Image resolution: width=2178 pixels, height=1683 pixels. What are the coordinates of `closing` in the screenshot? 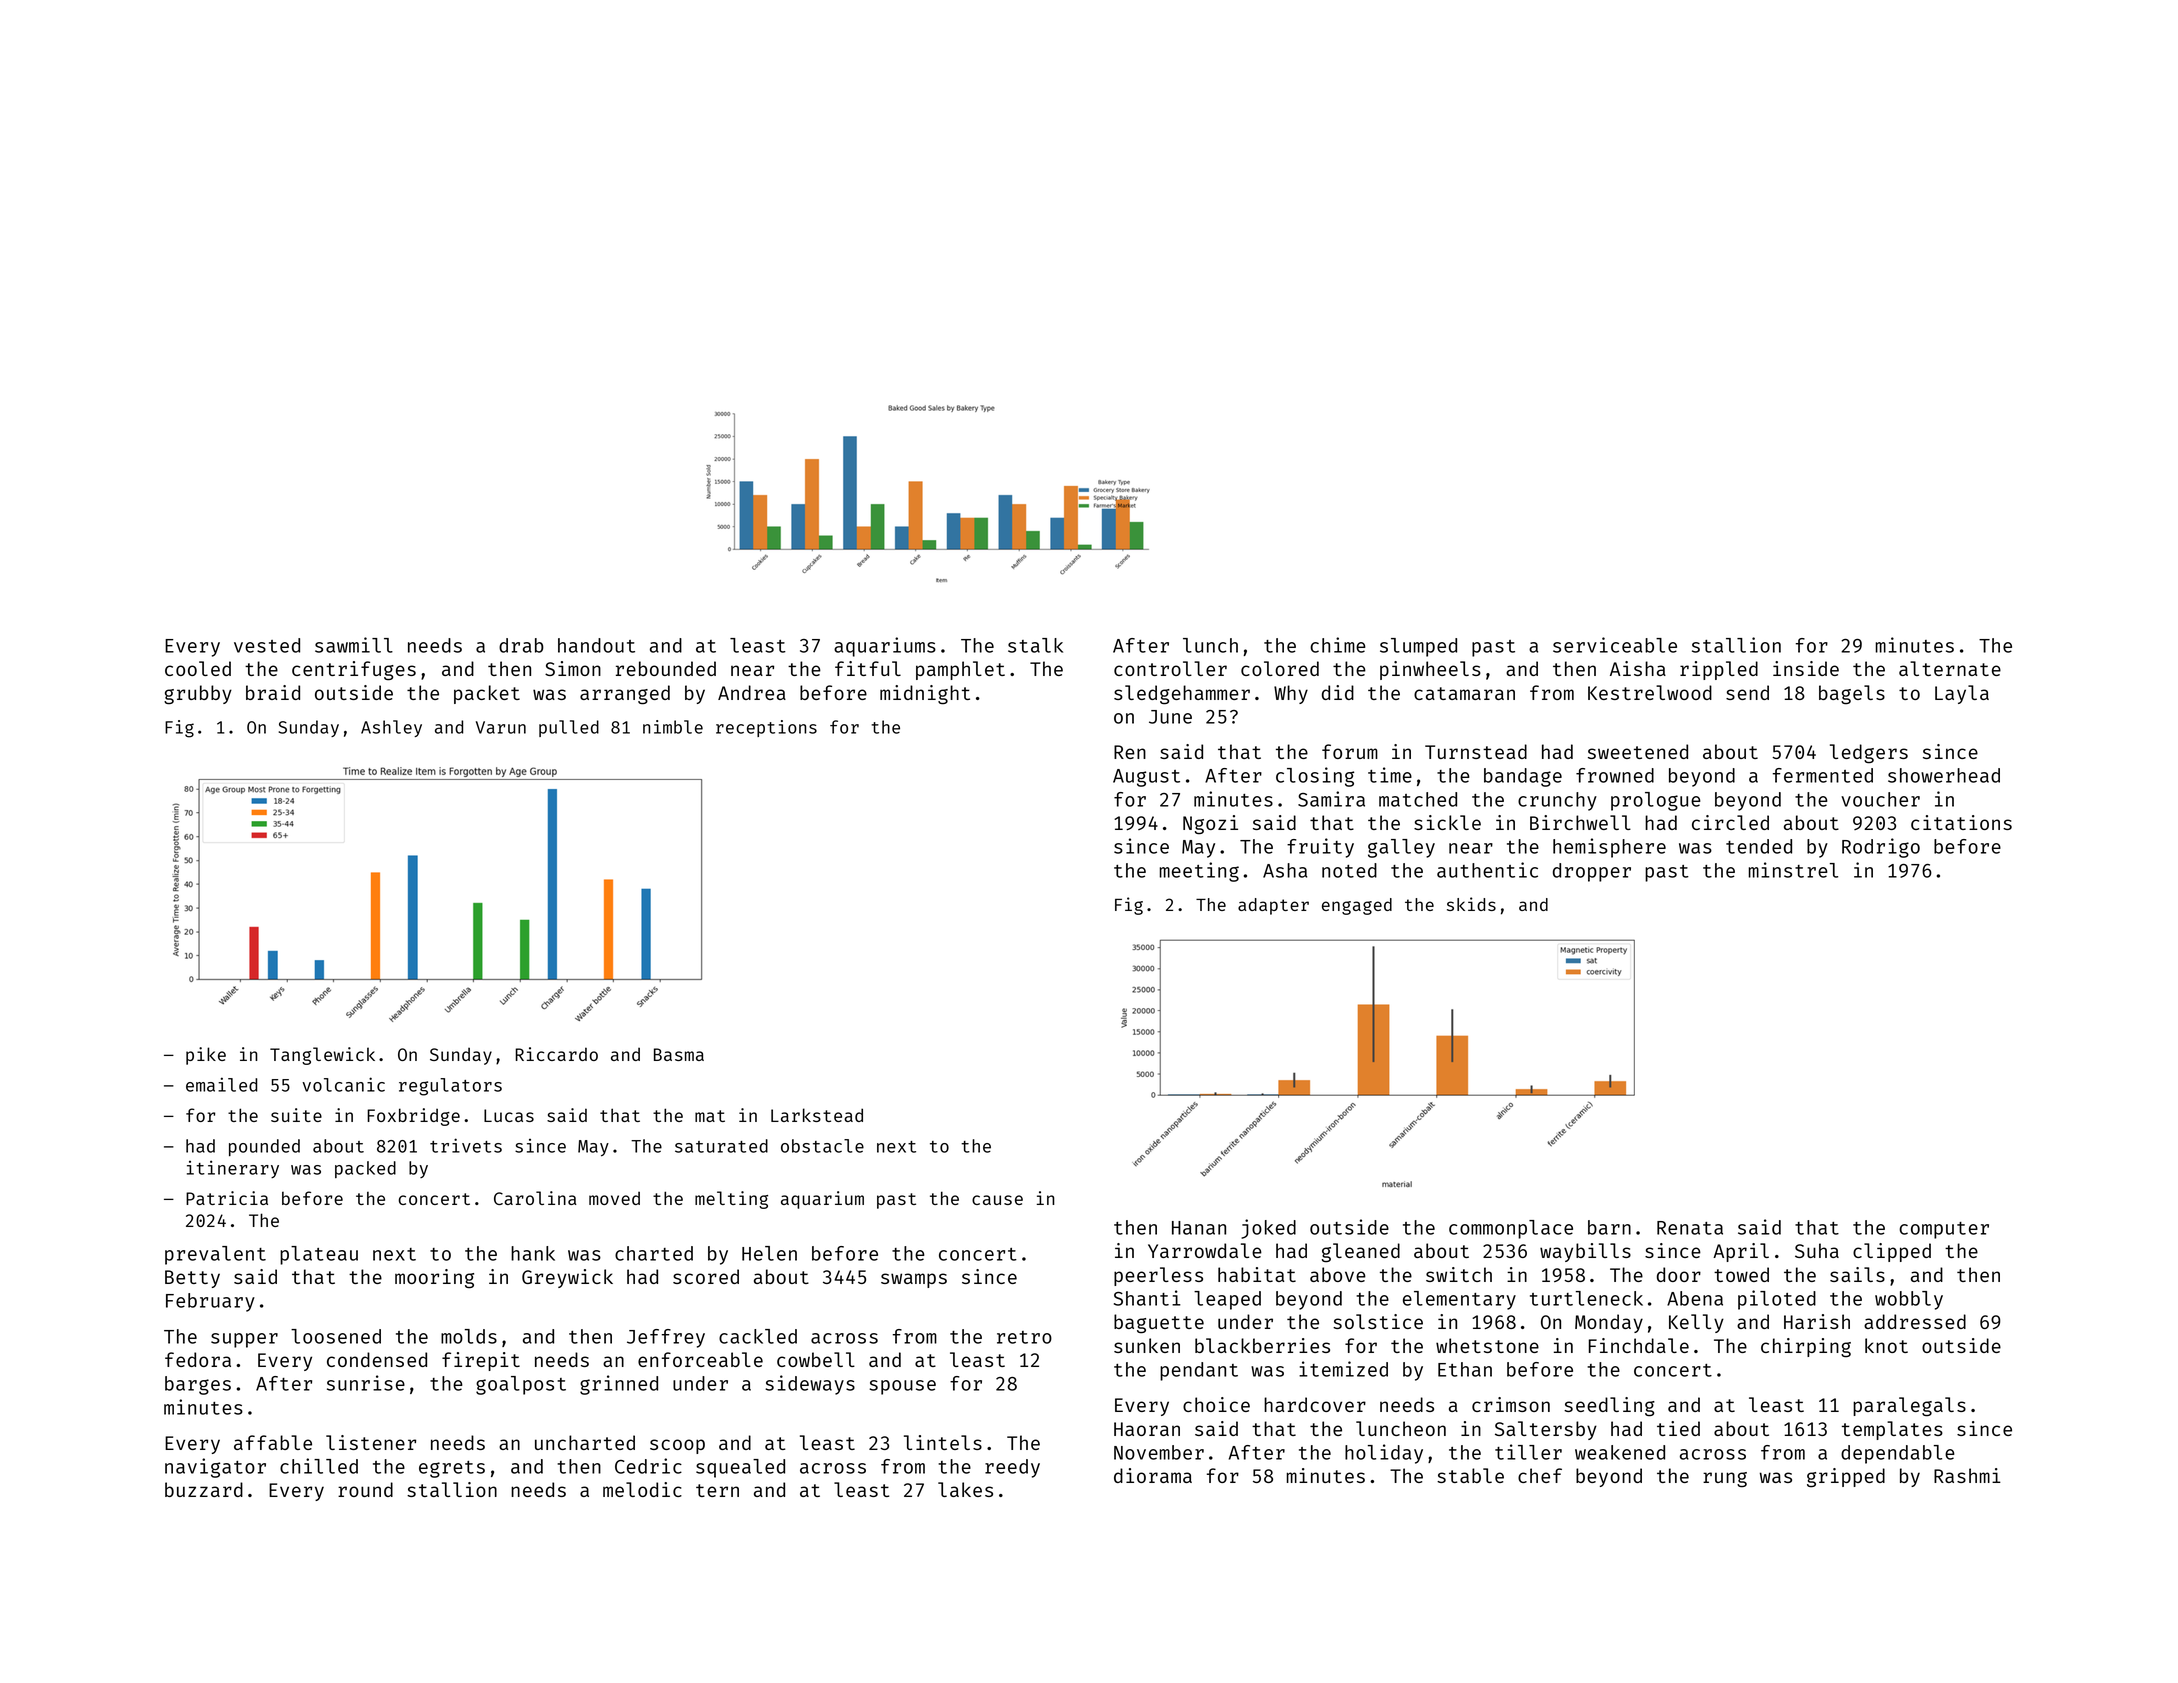 It's located at (1315, 777).
